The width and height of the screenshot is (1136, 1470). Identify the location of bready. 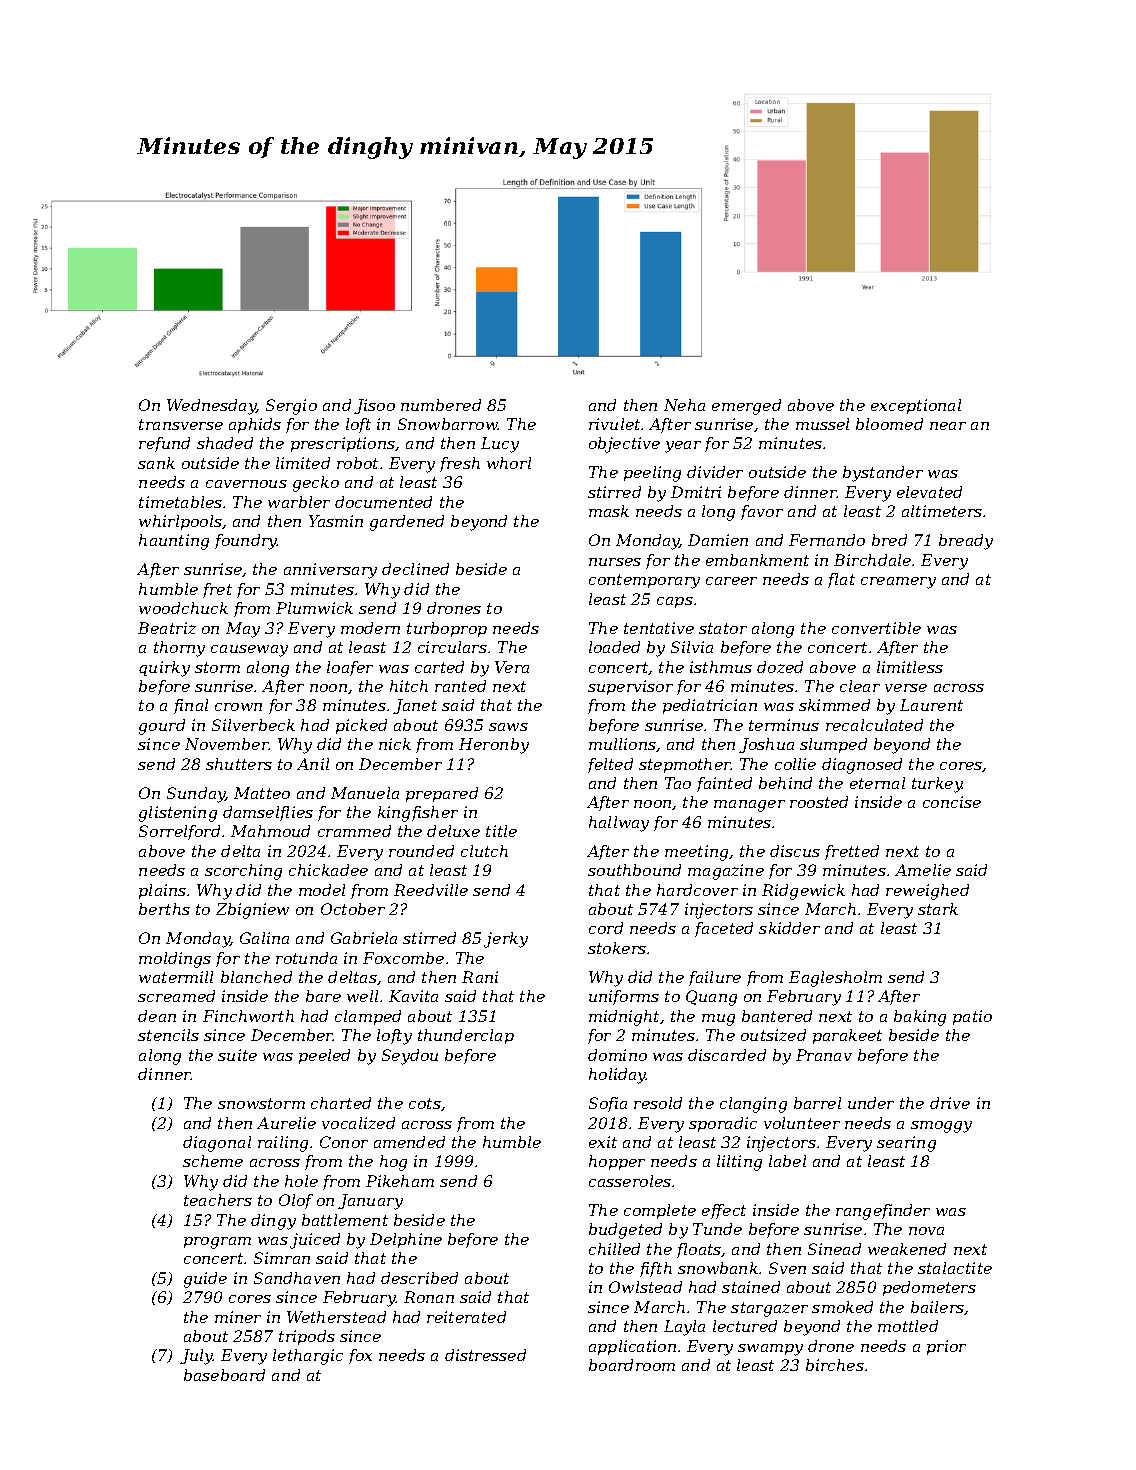
(966, 542).
